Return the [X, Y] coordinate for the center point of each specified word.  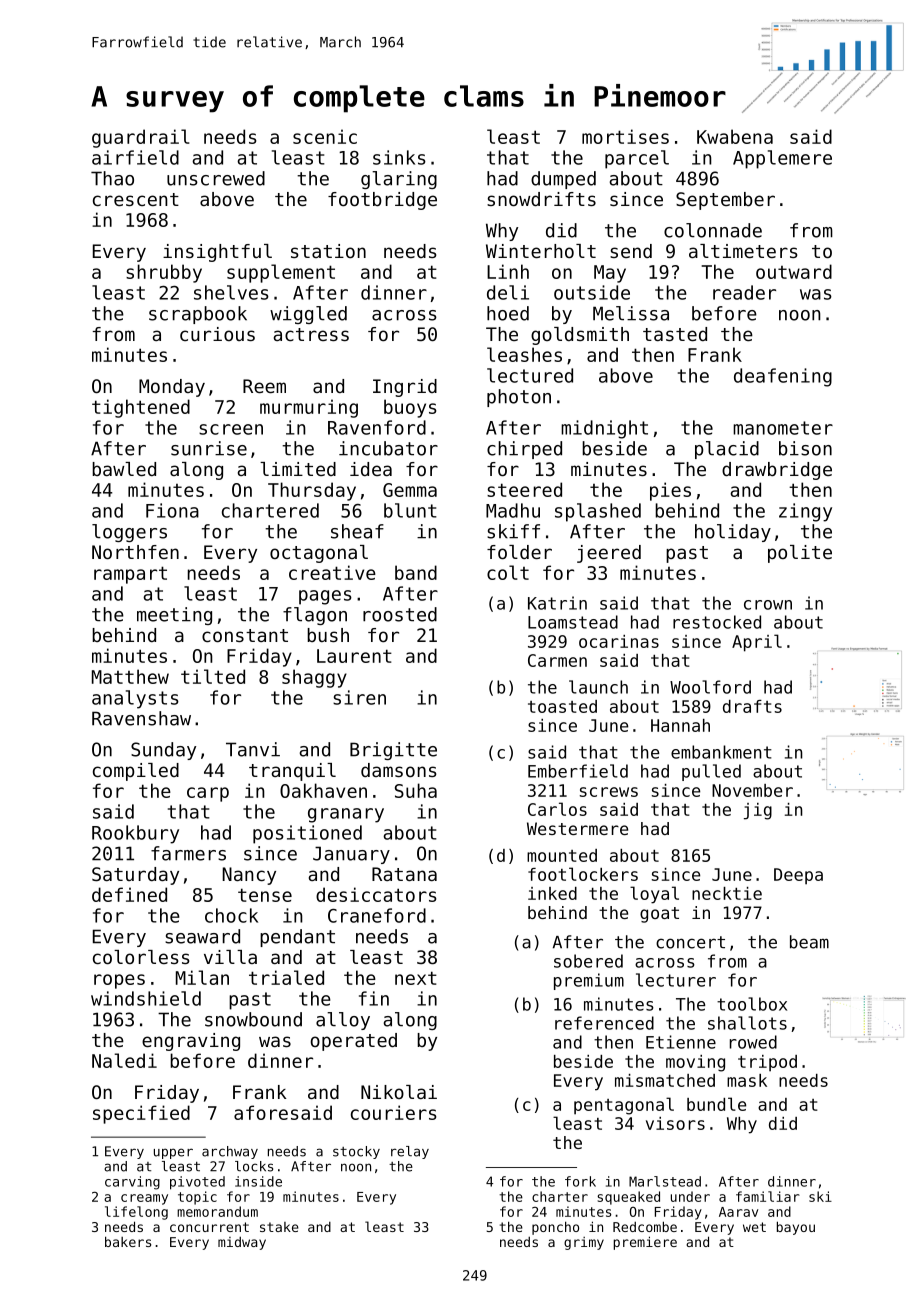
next [416, 978]
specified [141, 1114]
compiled [136, 772]
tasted [675, 334]
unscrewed [216, 178]
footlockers [583, 874]
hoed [508, 313]
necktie [727, 893]
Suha [416, 790]
